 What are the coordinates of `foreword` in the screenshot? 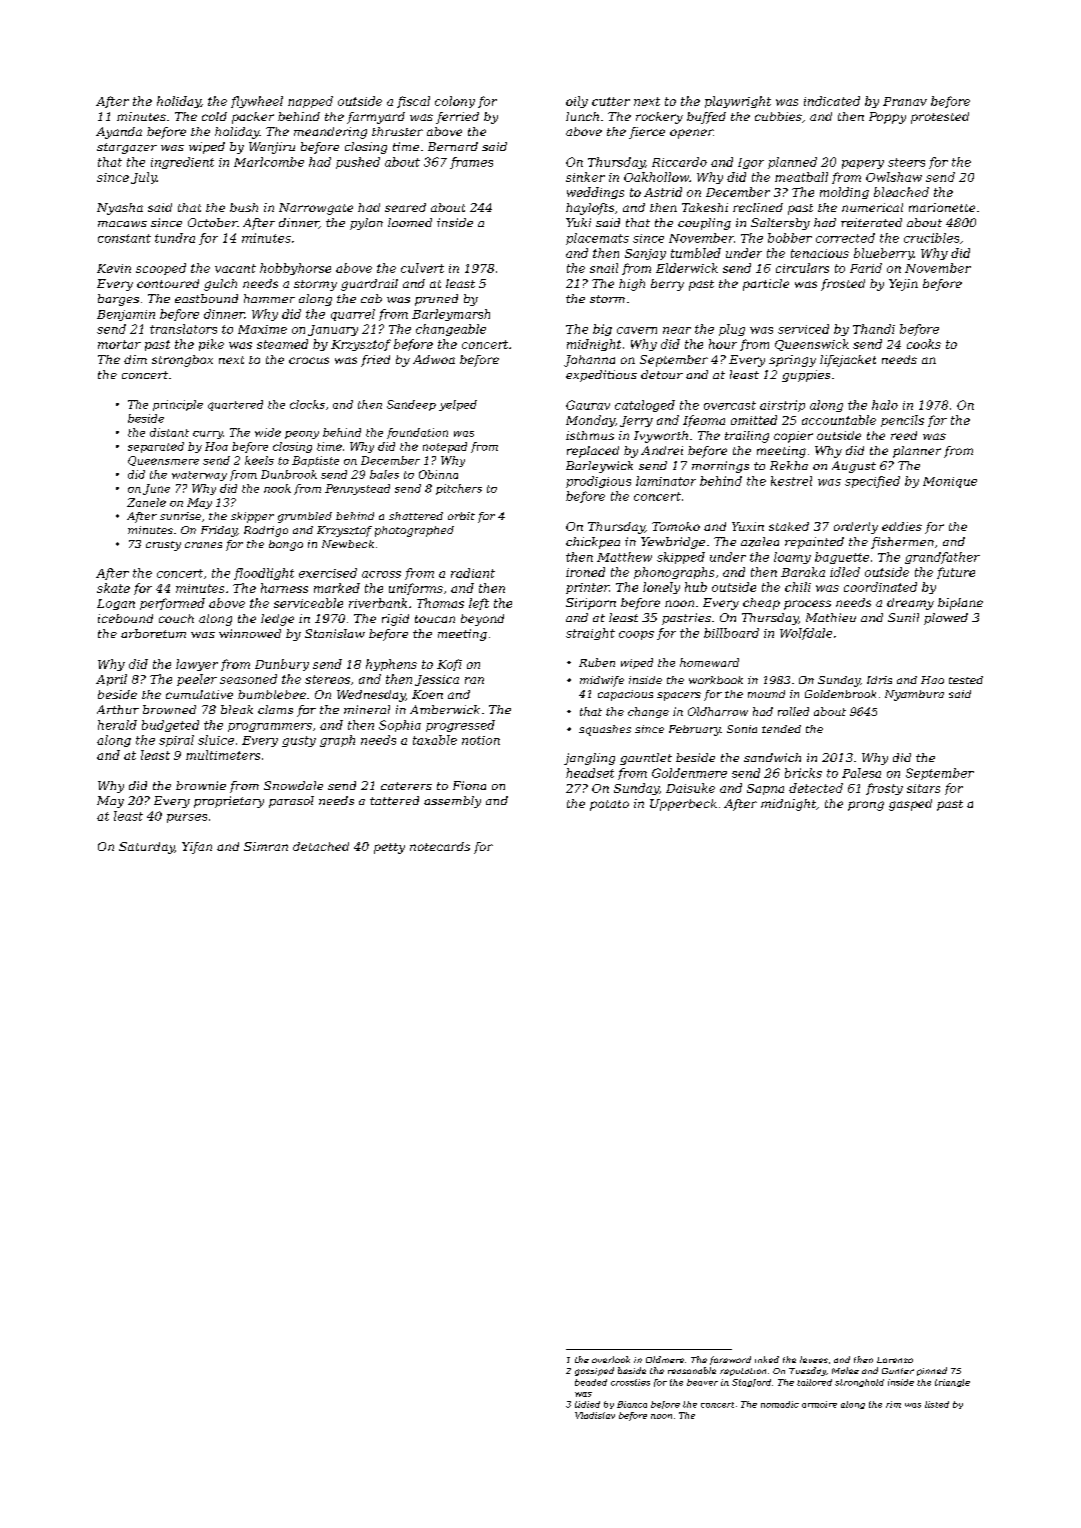 It's located at (730, 1360).
